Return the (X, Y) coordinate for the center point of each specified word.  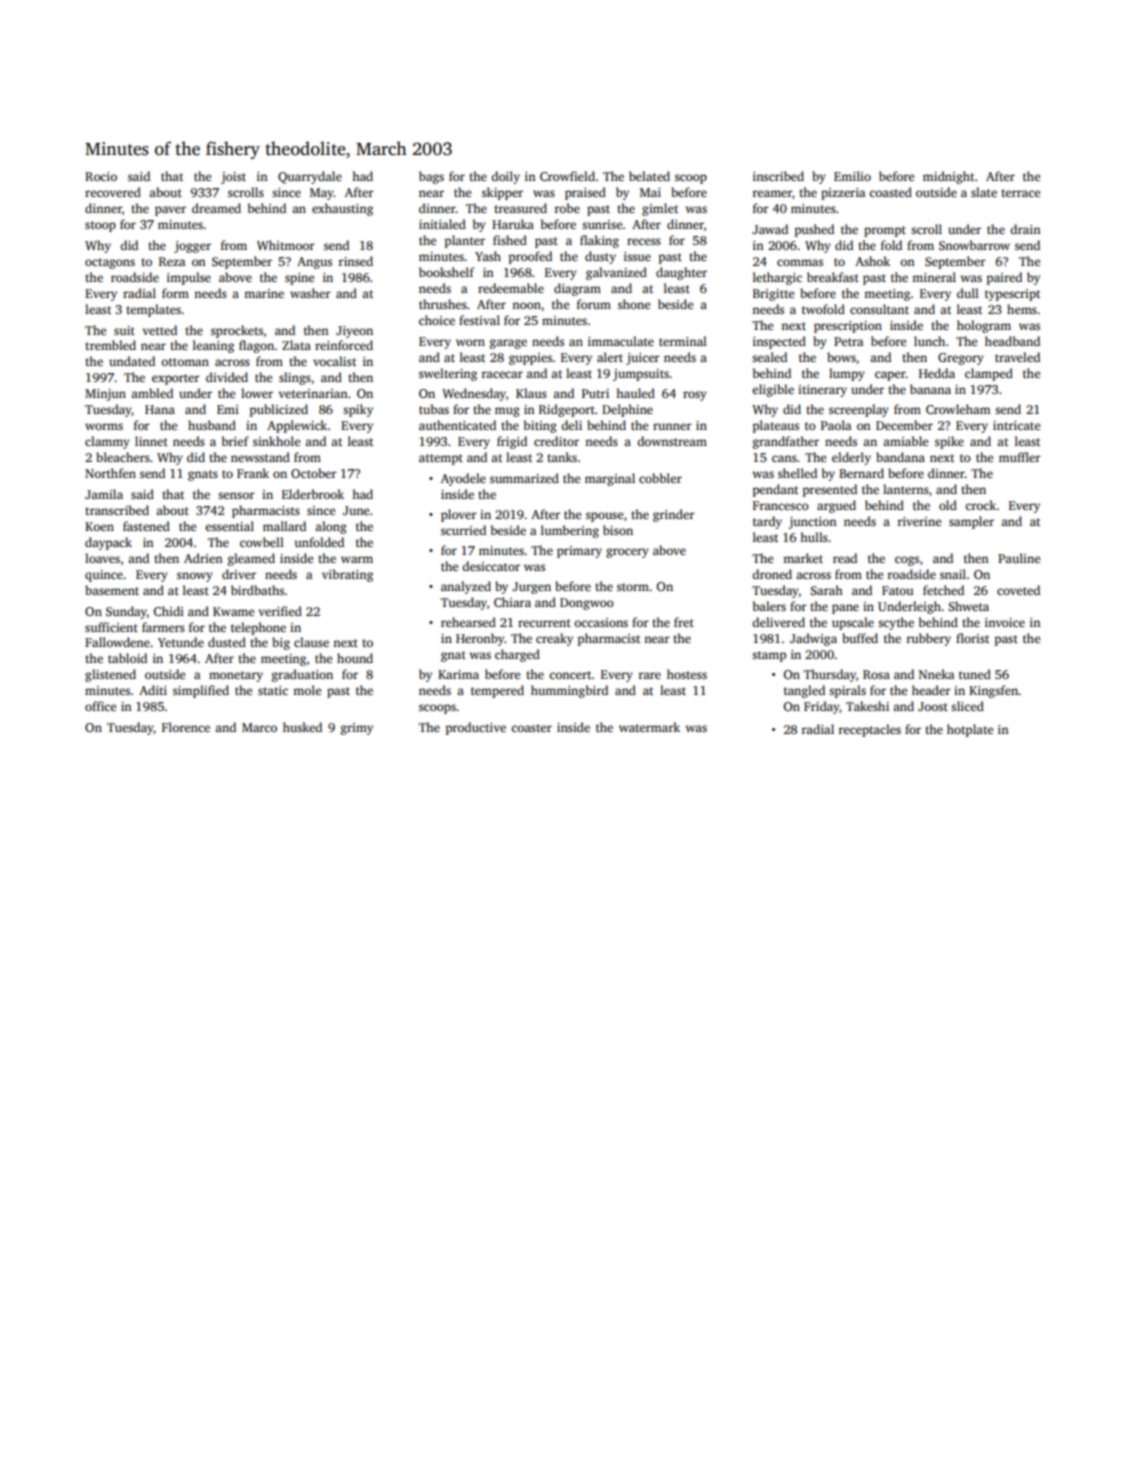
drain (1025, 229)
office (100, 706)
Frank (253, 473)
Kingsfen (994, 691)
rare (650, 675)
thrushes (443, 304)
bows (841, 357)
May (322, 194)
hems (1022, 309)
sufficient (111, 627)
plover (459, 515)
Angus (314, 263)
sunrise (602, 224)
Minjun (105, 395)
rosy (695, 396)
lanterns (906, 489)
